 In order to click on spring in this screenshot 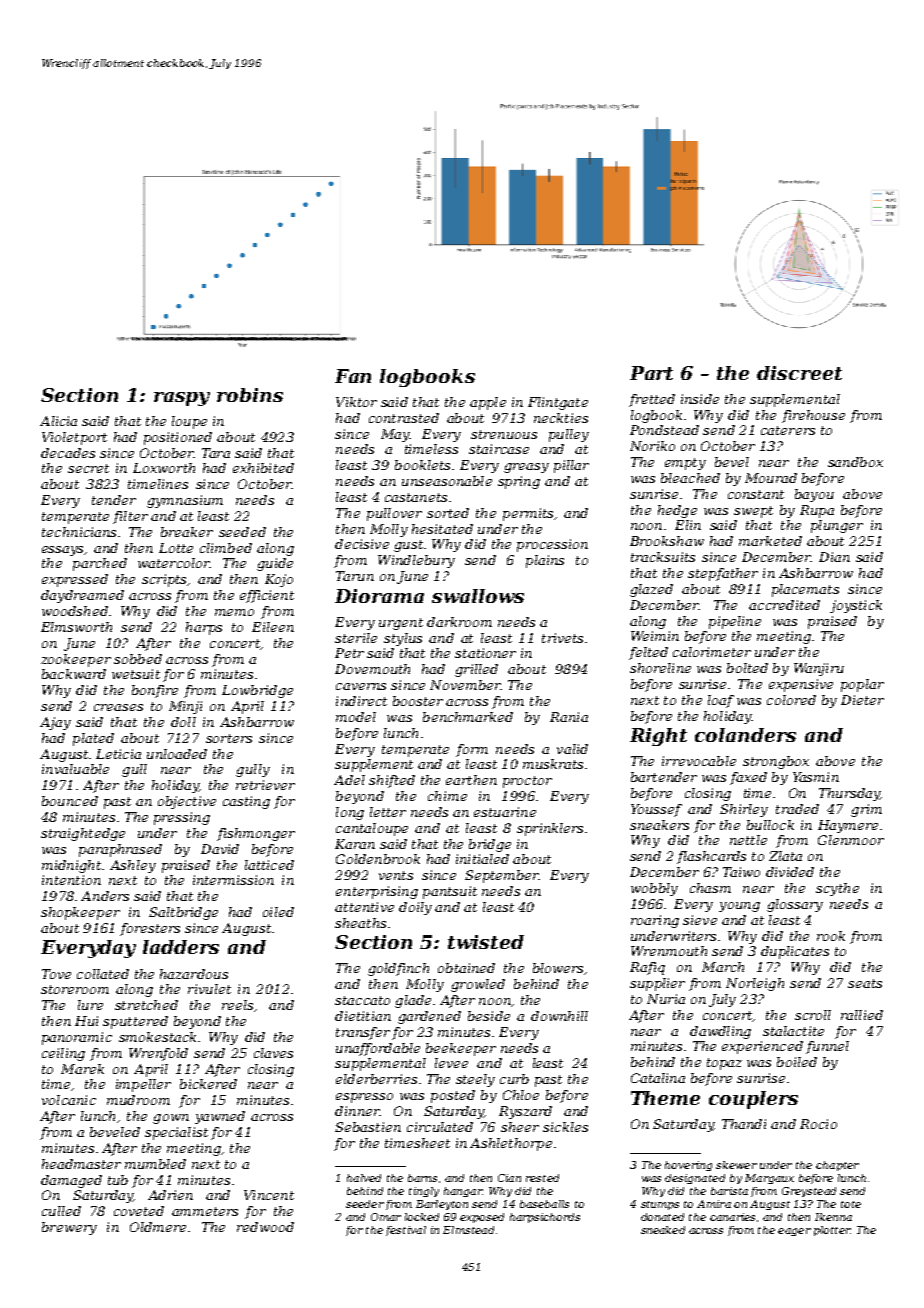, I will do `click(519, 482)`.
